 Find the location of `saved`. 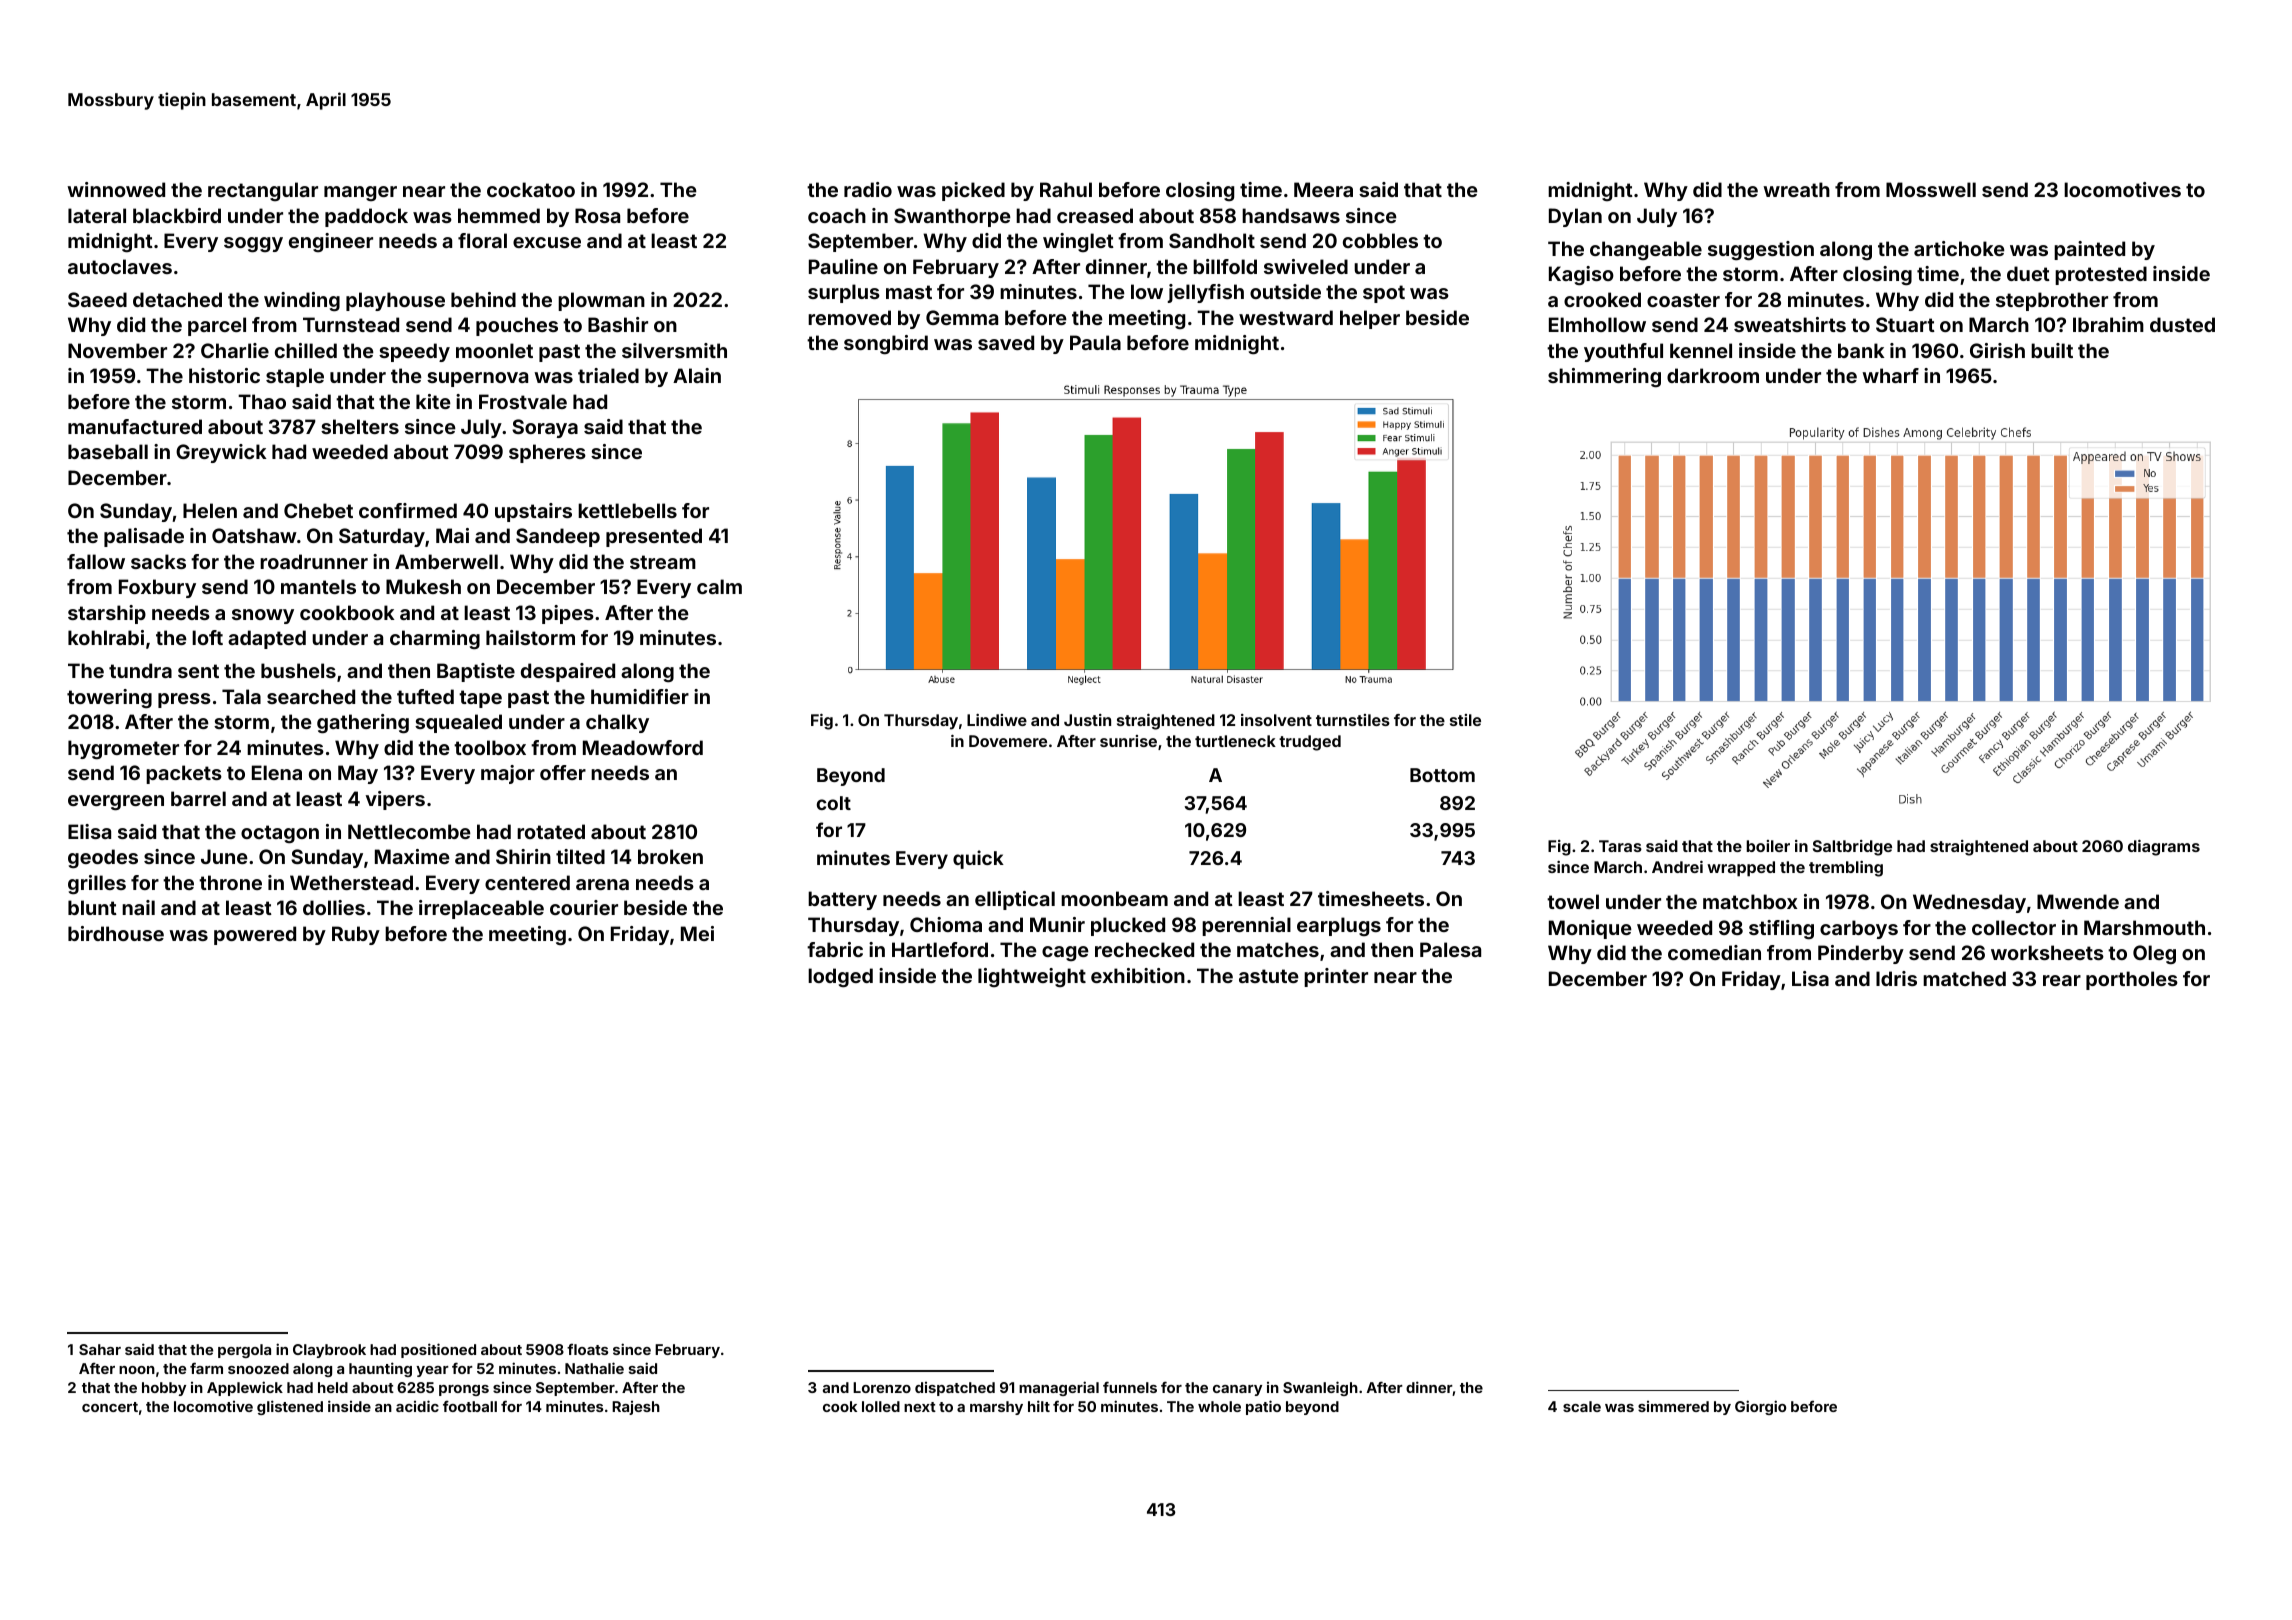

saved is located at coordinates (1006, 342).
